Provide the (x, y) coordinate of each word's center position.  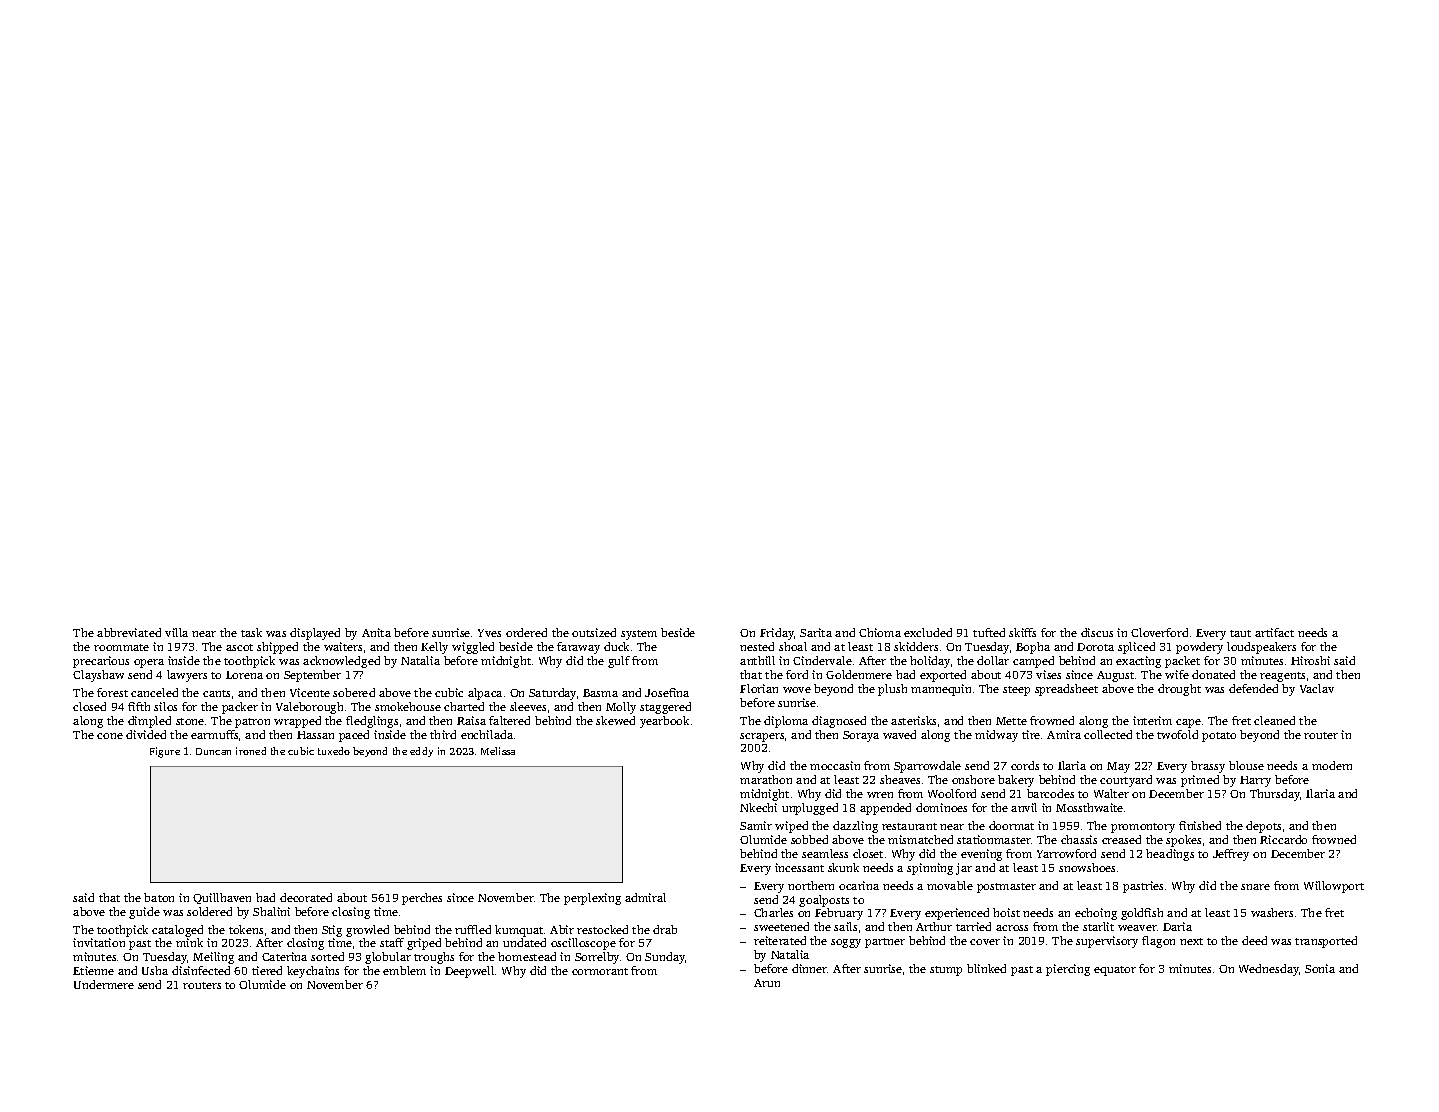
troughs (434, 958)
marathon (766, 779)
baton (159, 897)
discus (1097, 632)
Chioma (880, 632)
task (251, 632)
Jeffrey (1231, 855)
